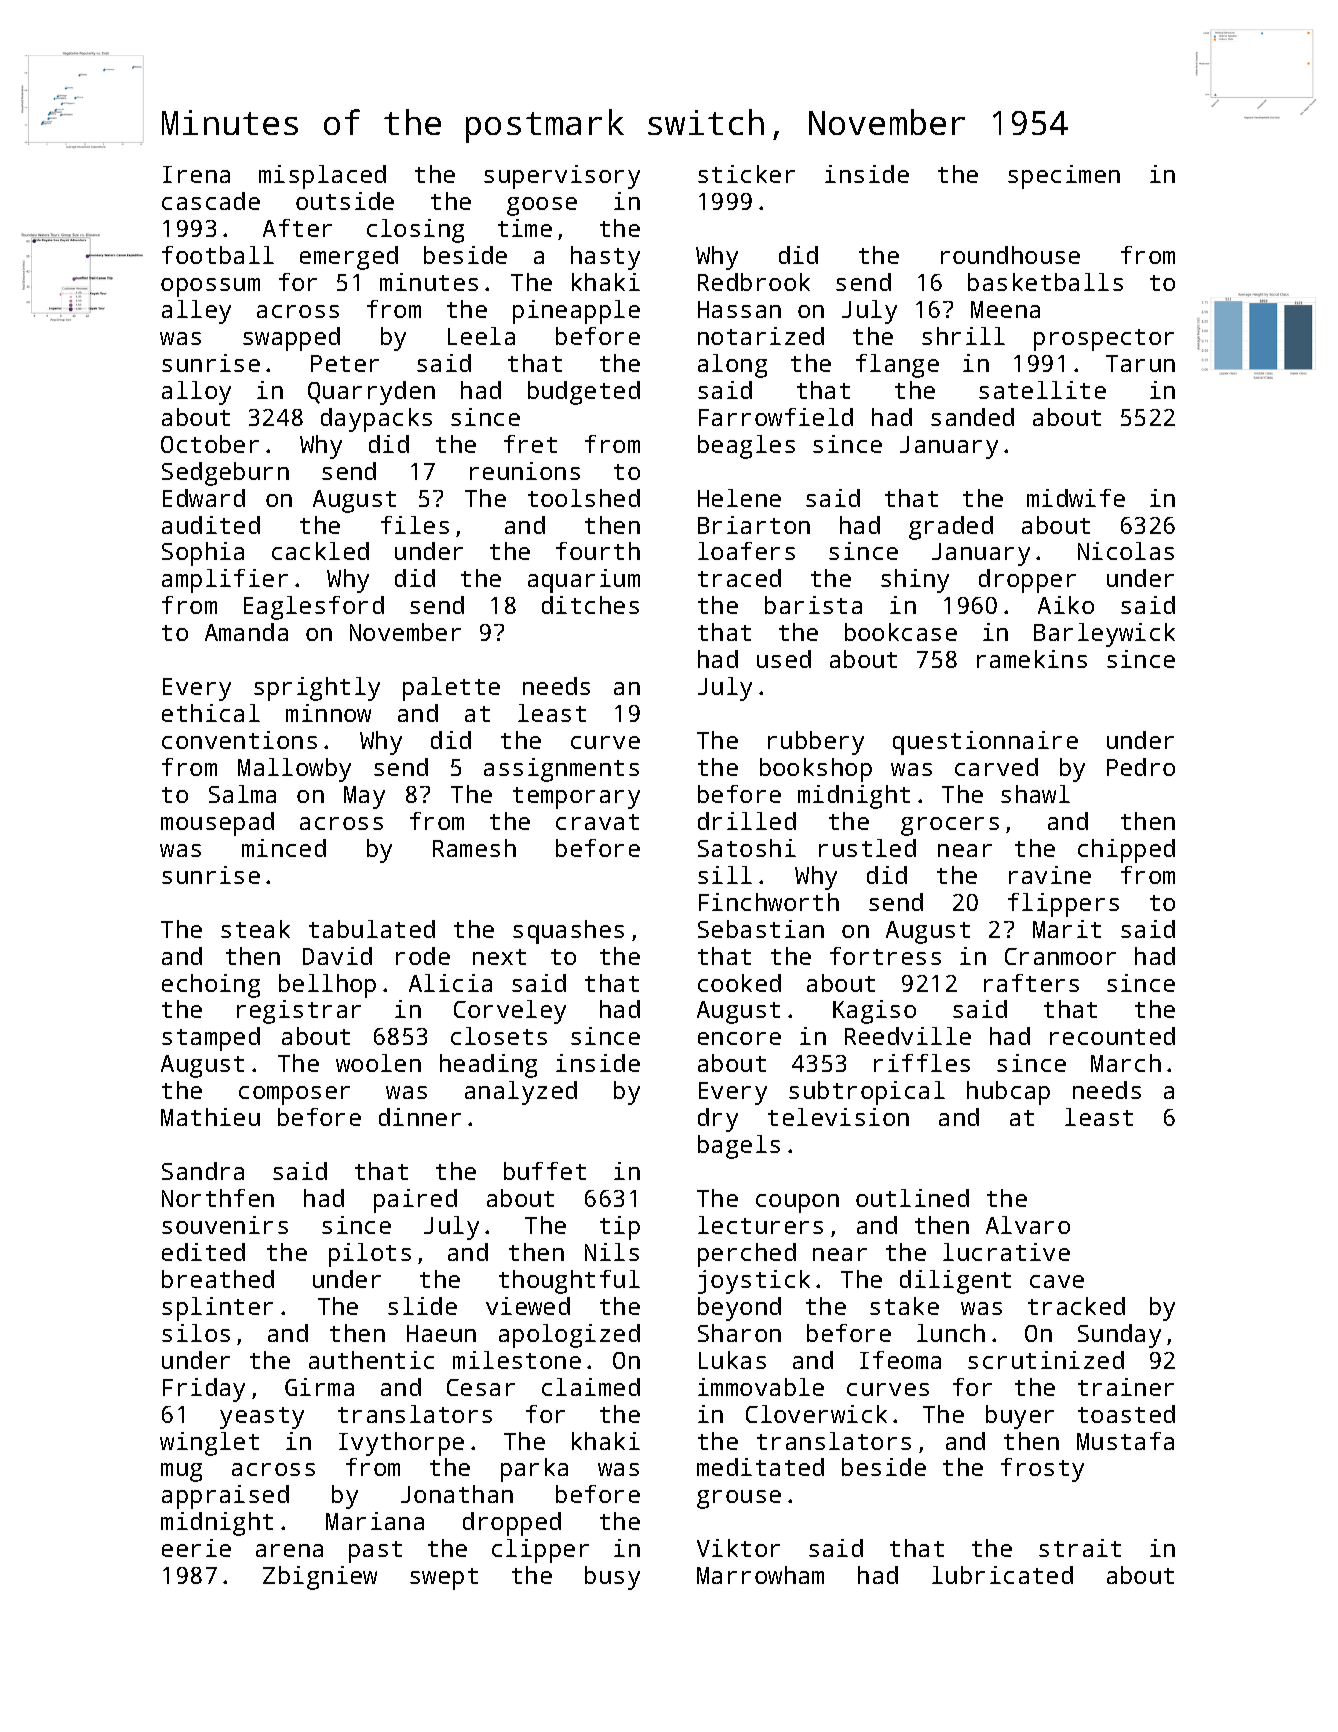  What do you see at coordinates (320, 1578) in the screenshot?
I see `Zbigniew` at bounding box center [320, 1578].
